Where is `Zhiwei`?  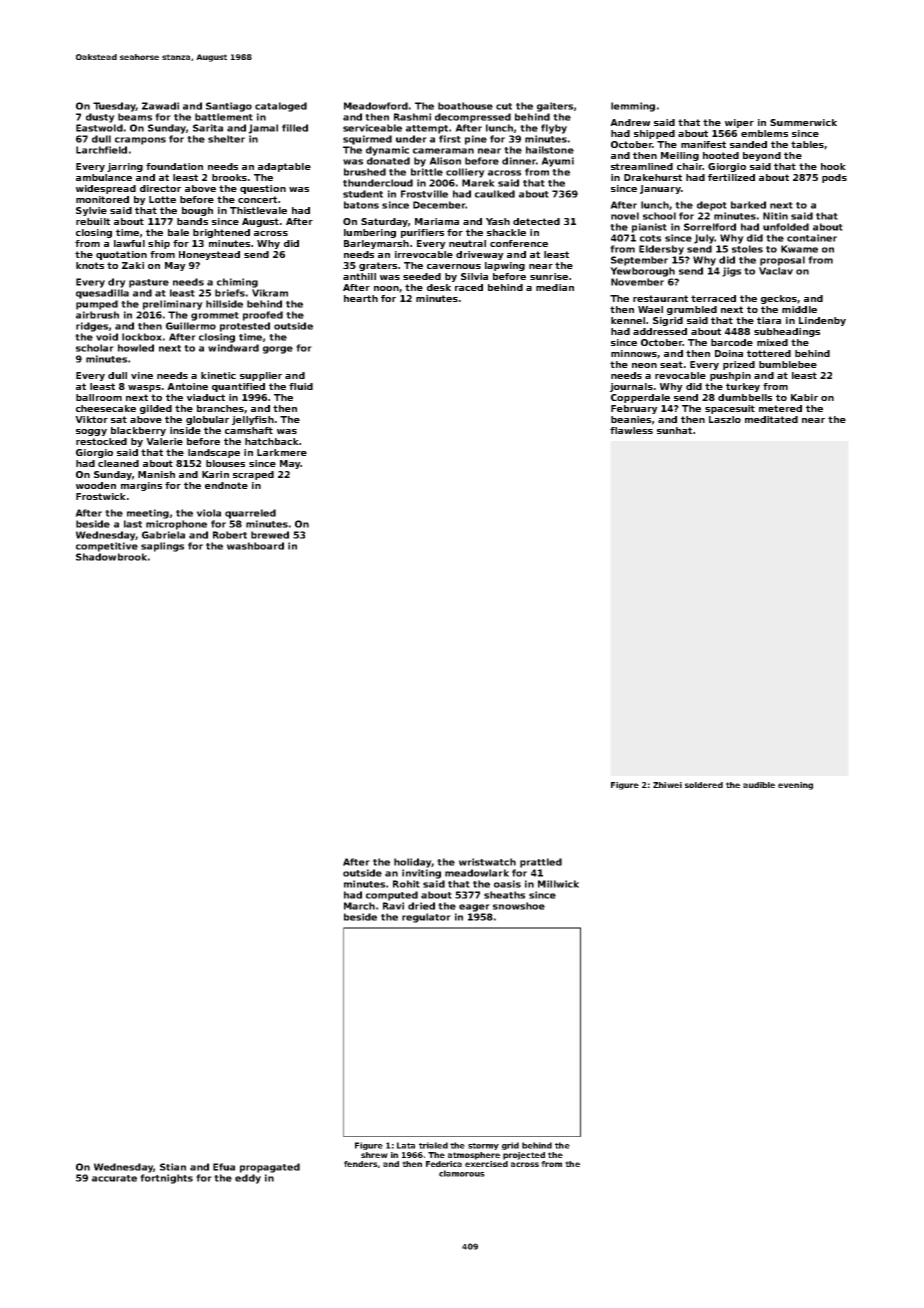
Zhiwei is located at coordinates (667, 785).
